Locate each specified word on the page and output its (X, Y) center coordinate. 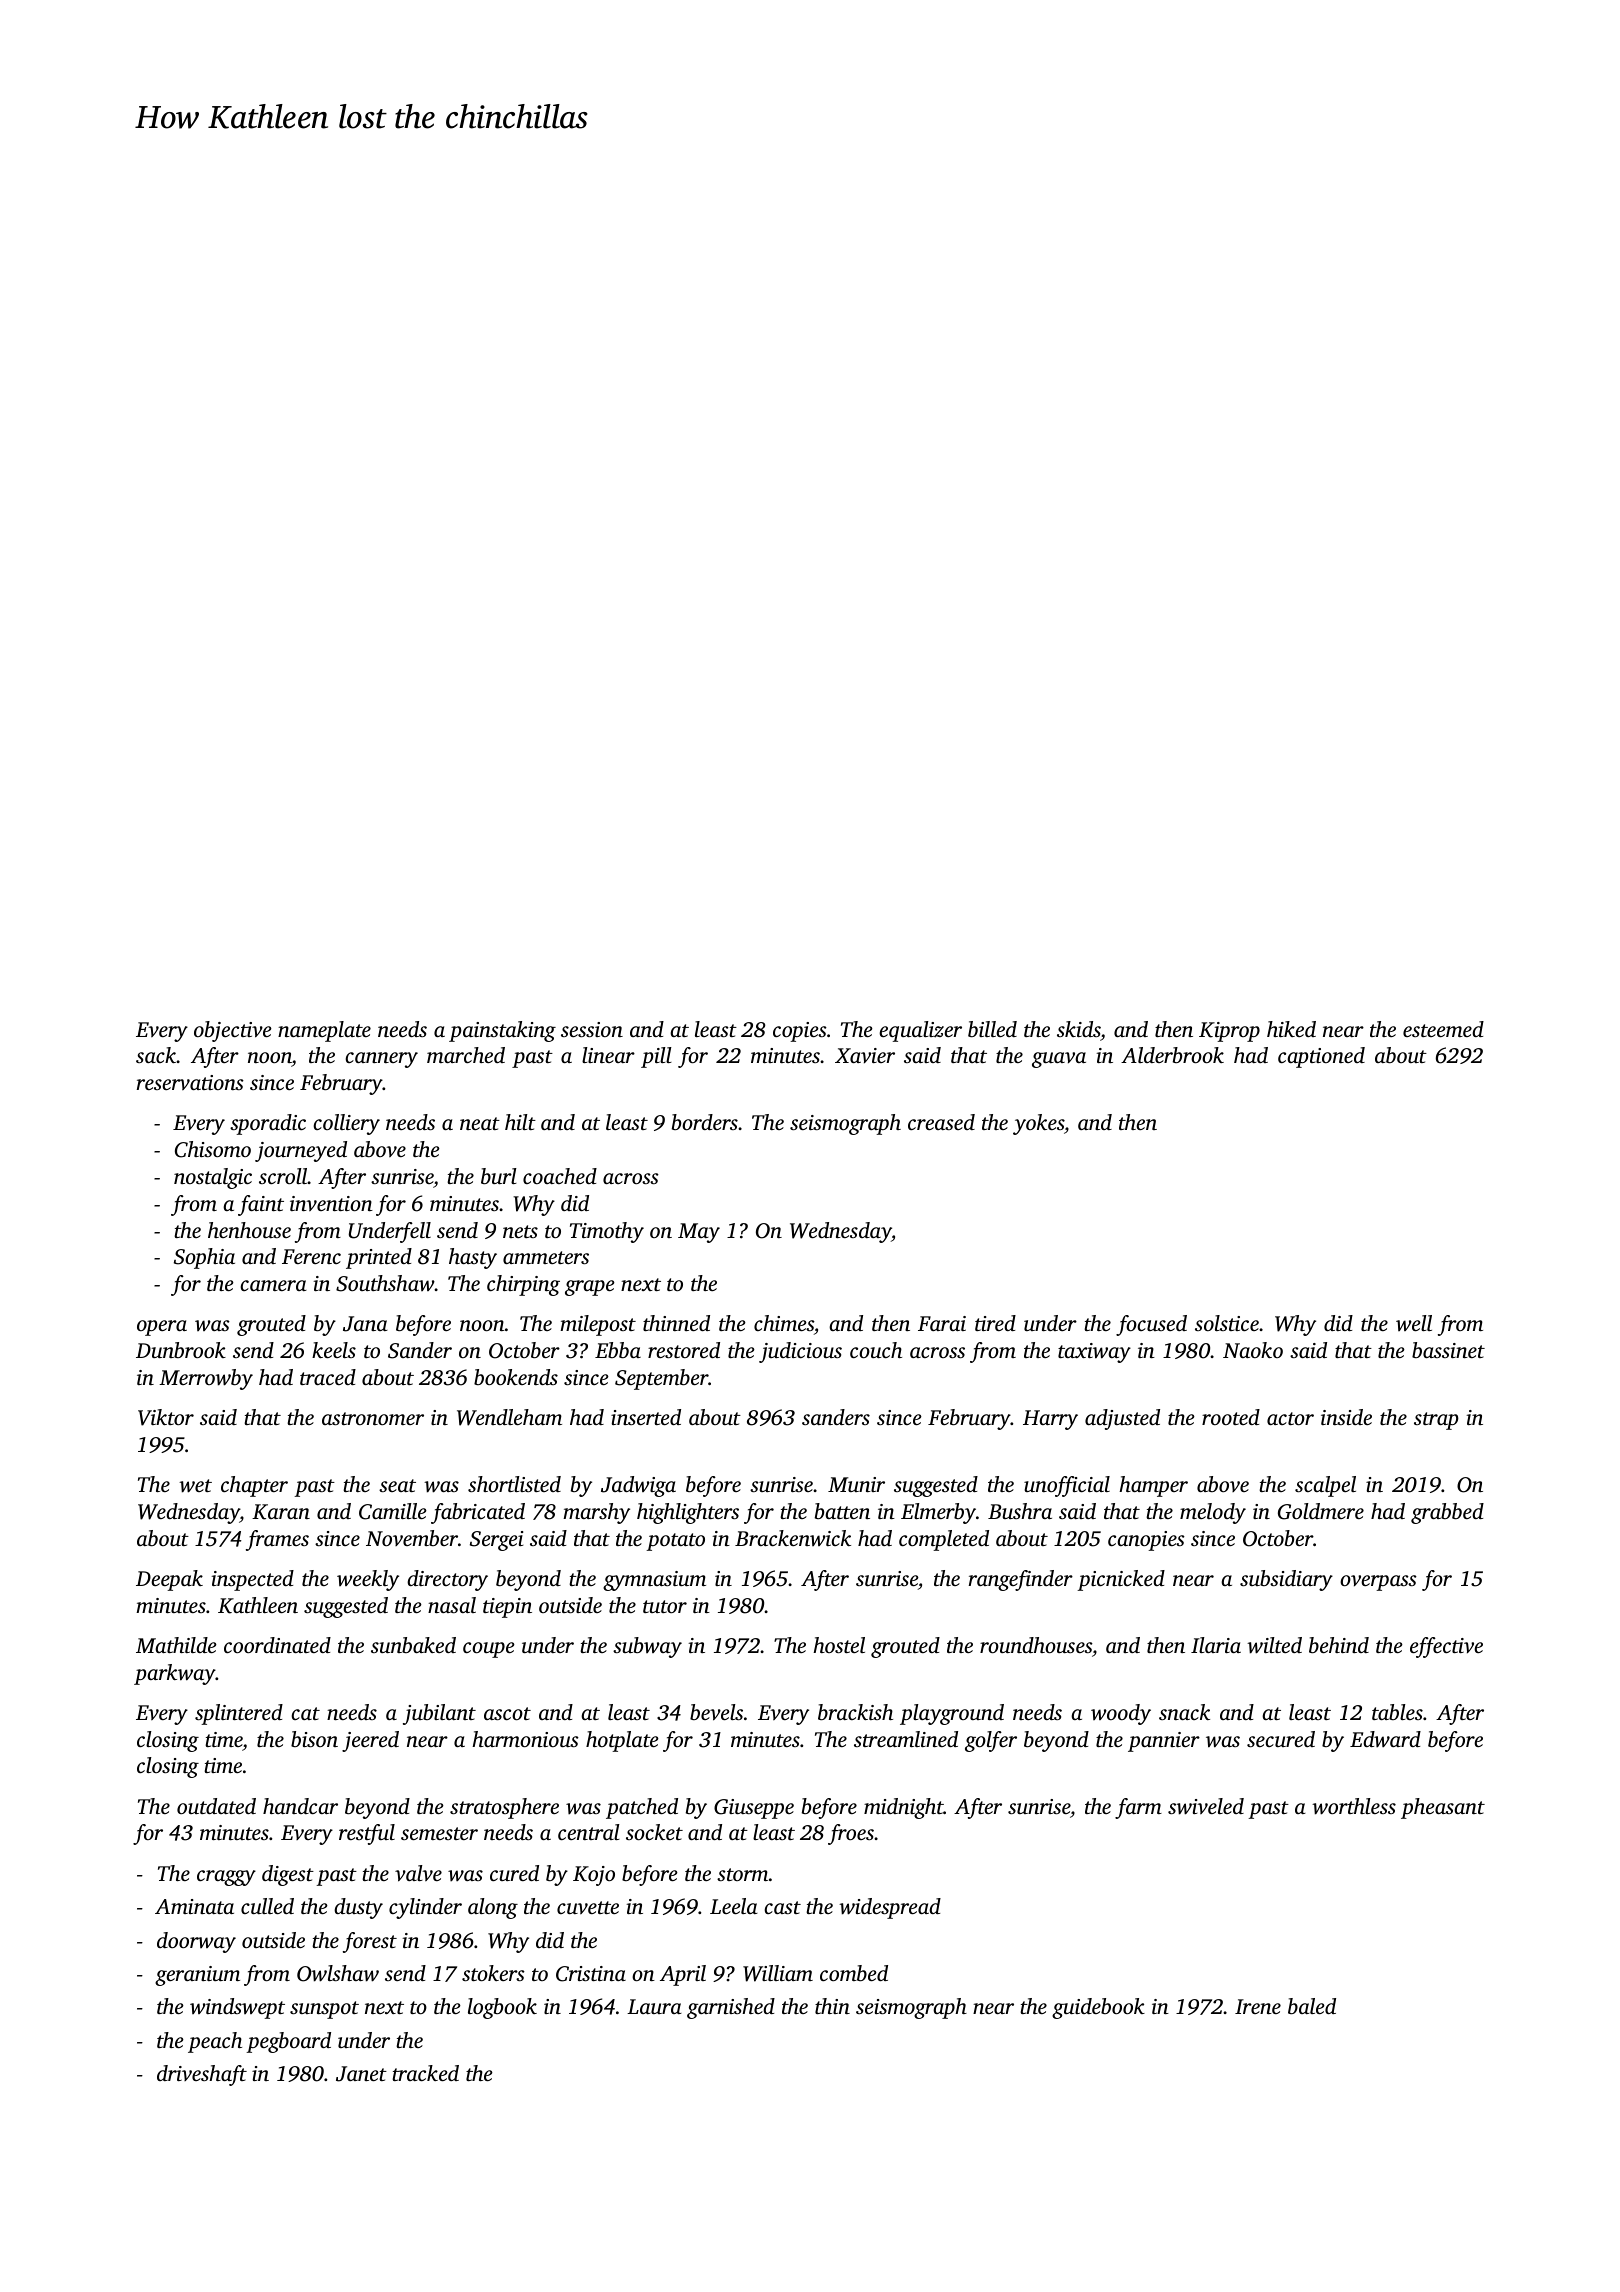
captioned (1321, 1057)
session (592, 1029)
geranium (197, 1976)
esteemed (1443, 1029)
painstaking (502, 1031)
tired (995, 1323)
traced (328, 1377)
